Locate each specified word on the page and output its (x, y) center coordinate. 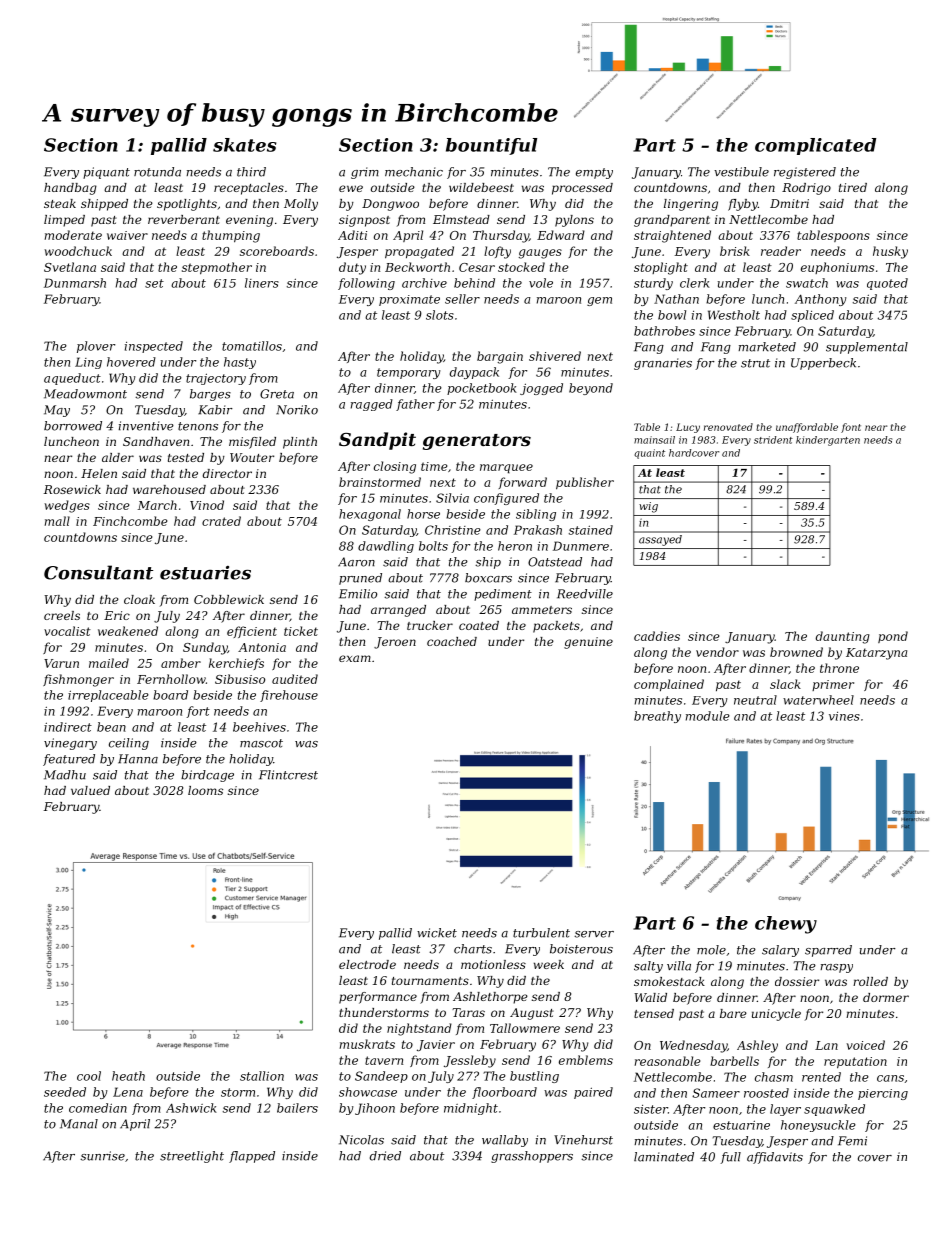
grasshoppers (532, 1157)
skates (244, 145)
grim (365, 173)
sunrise (102, 1156)
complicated (815, 146)
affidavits (775, 1158)
